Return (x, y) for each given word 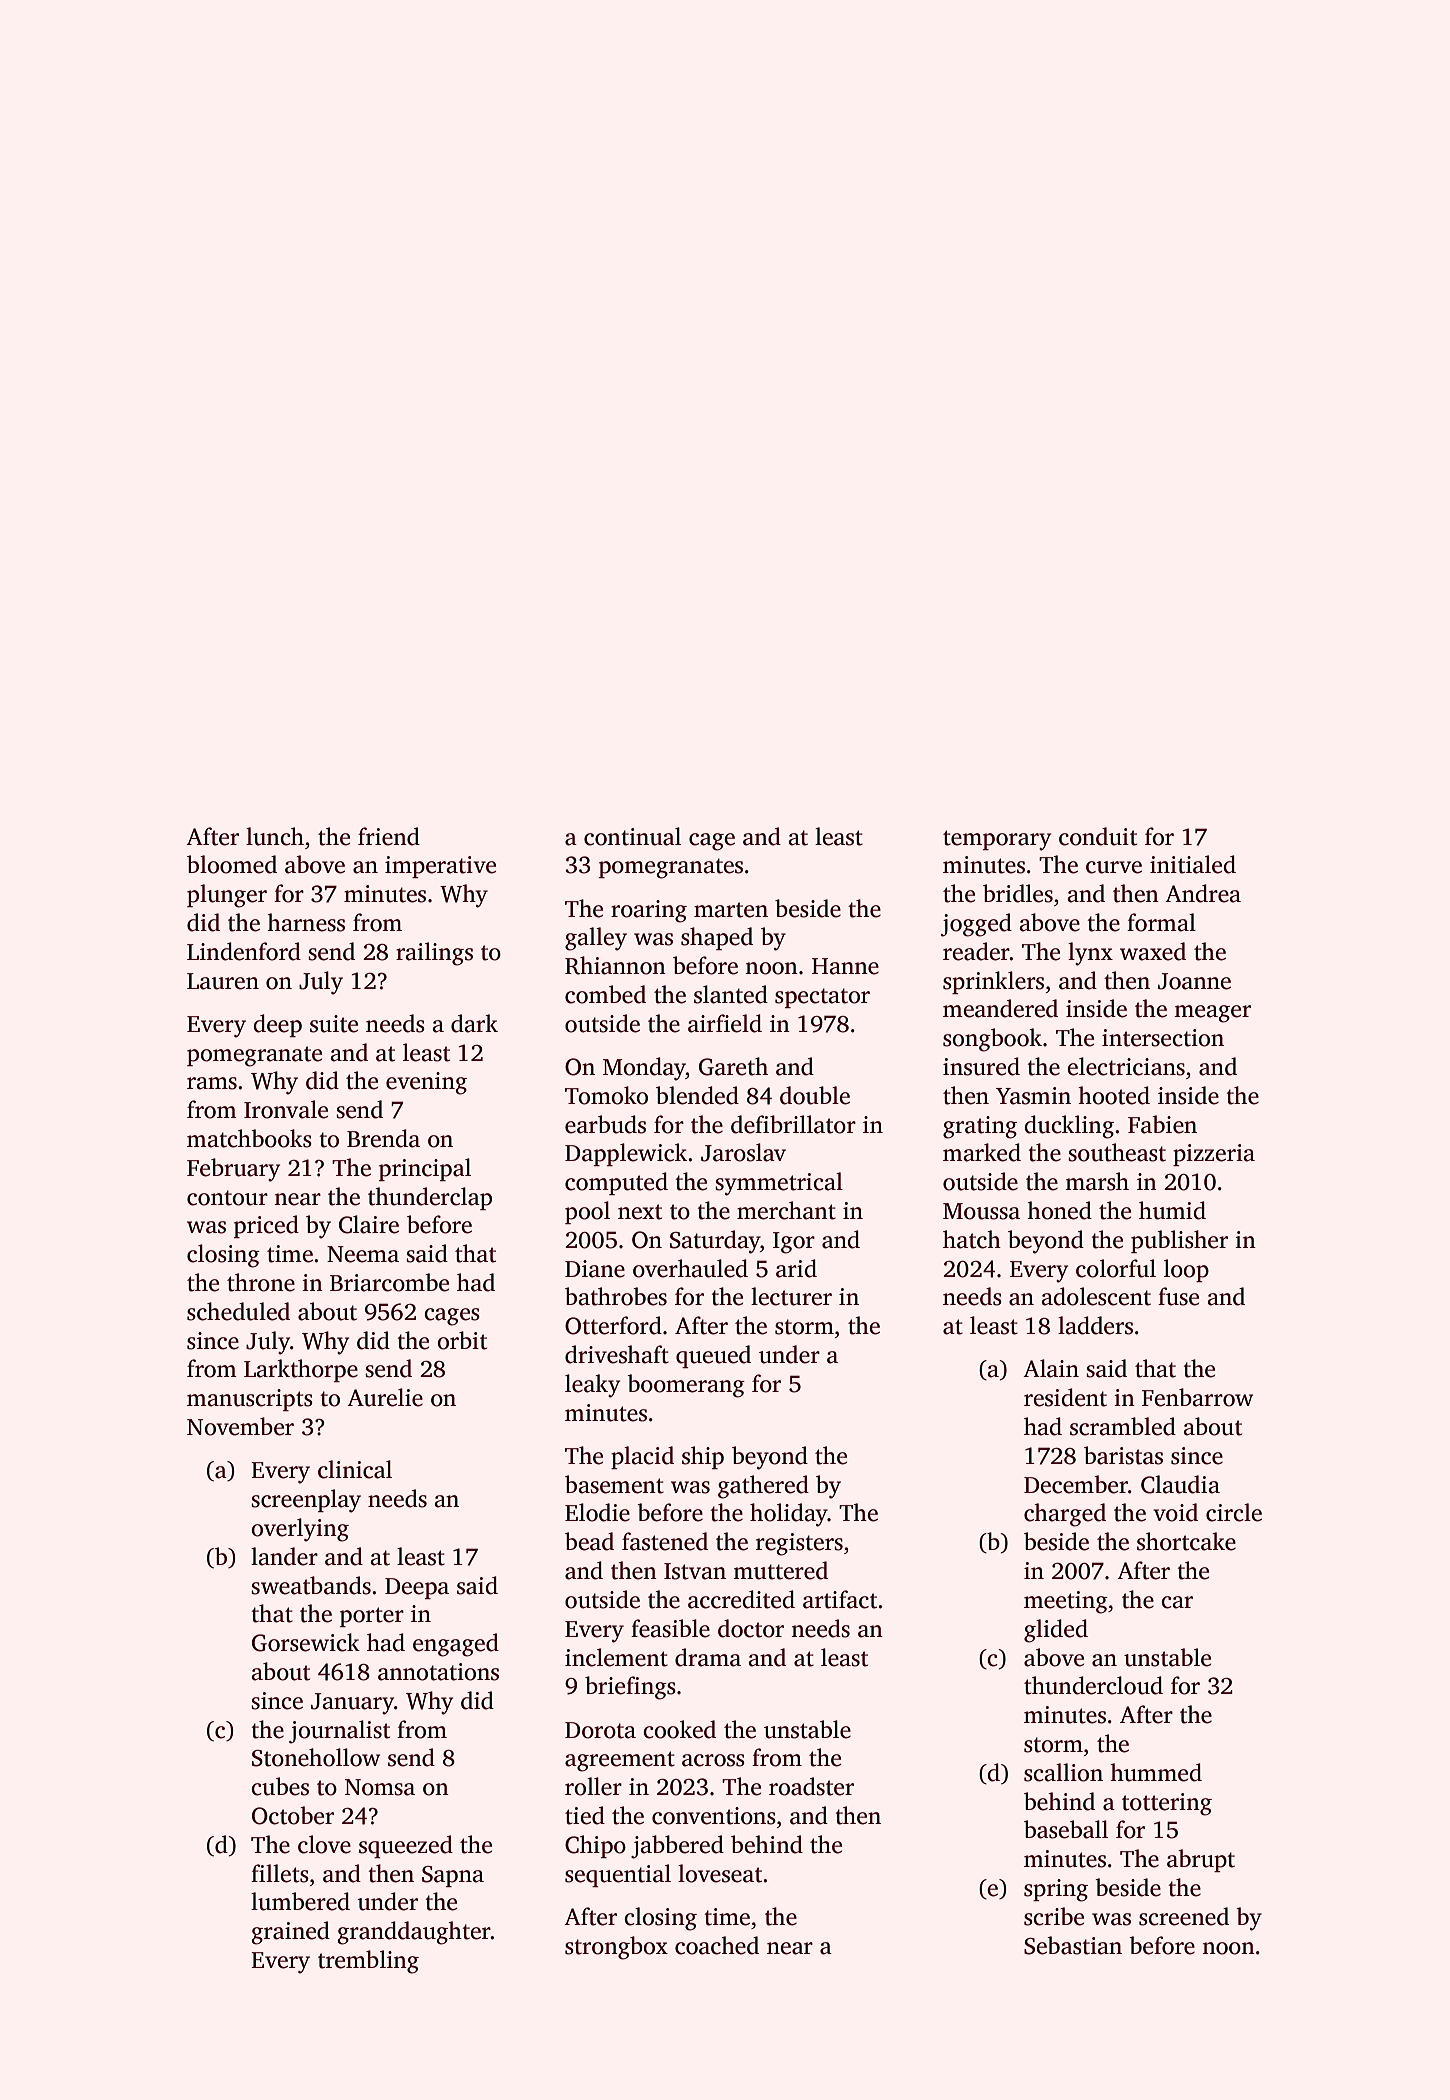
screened (1184, 1916)
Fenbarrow (1197, 1397)
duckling (1069, 1127)
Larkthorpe (301, 1370)
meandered (1000, 1008)
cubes (280, 1786)
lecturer (791, 1296)
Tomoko (606, 1095)
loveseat (720, 1873)
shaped (717, 938)
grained (291, 1933)
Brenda (383, 1138)
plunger (227, 896)
